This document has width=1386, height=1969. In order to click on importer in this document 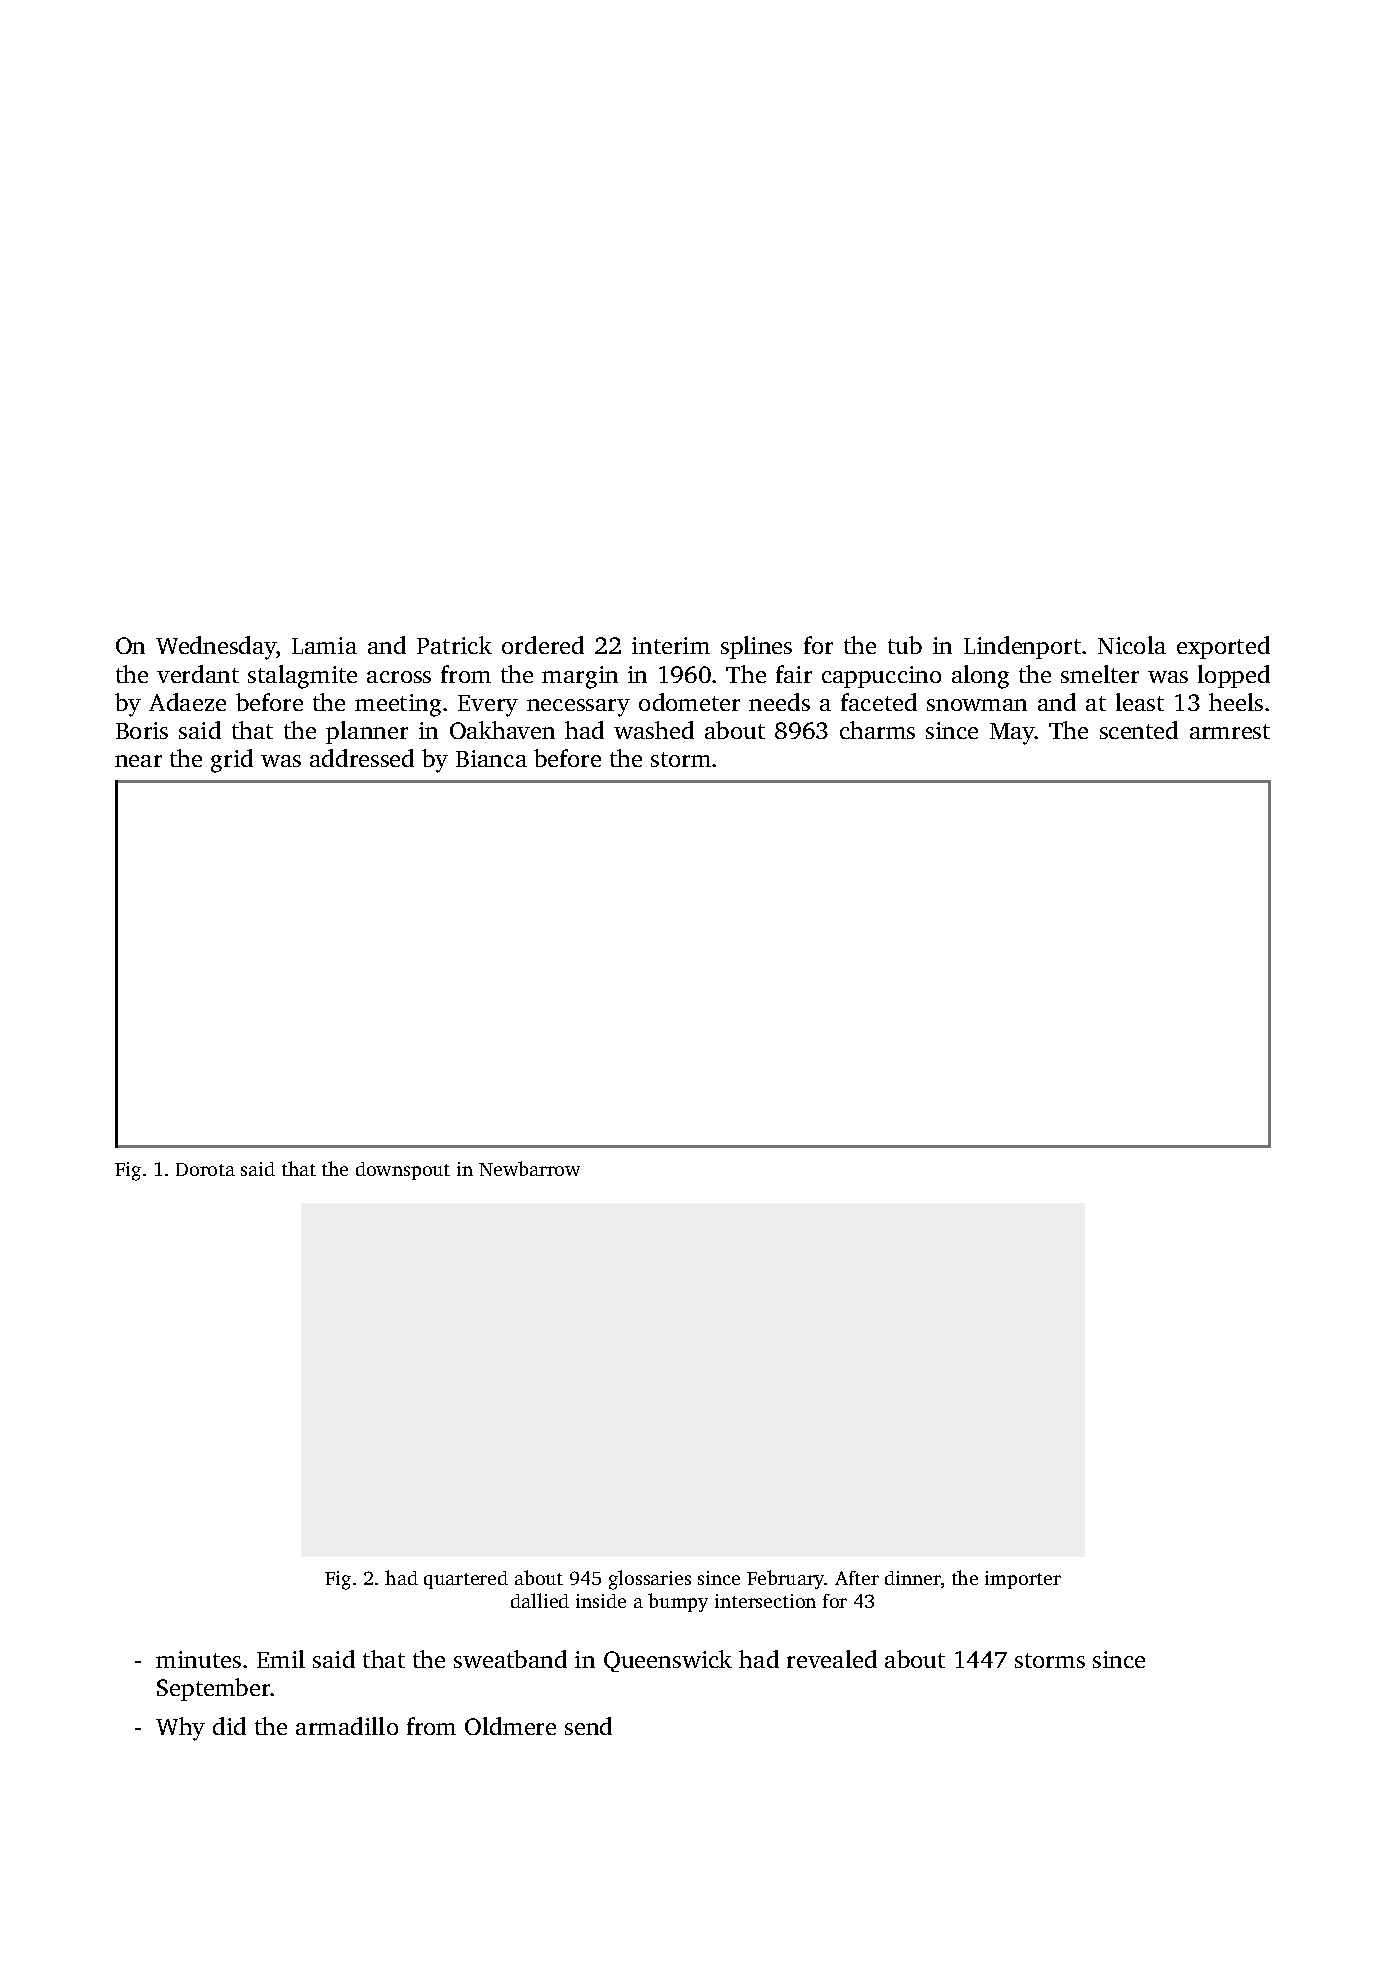, I will do `click(1023, 1580)`.
